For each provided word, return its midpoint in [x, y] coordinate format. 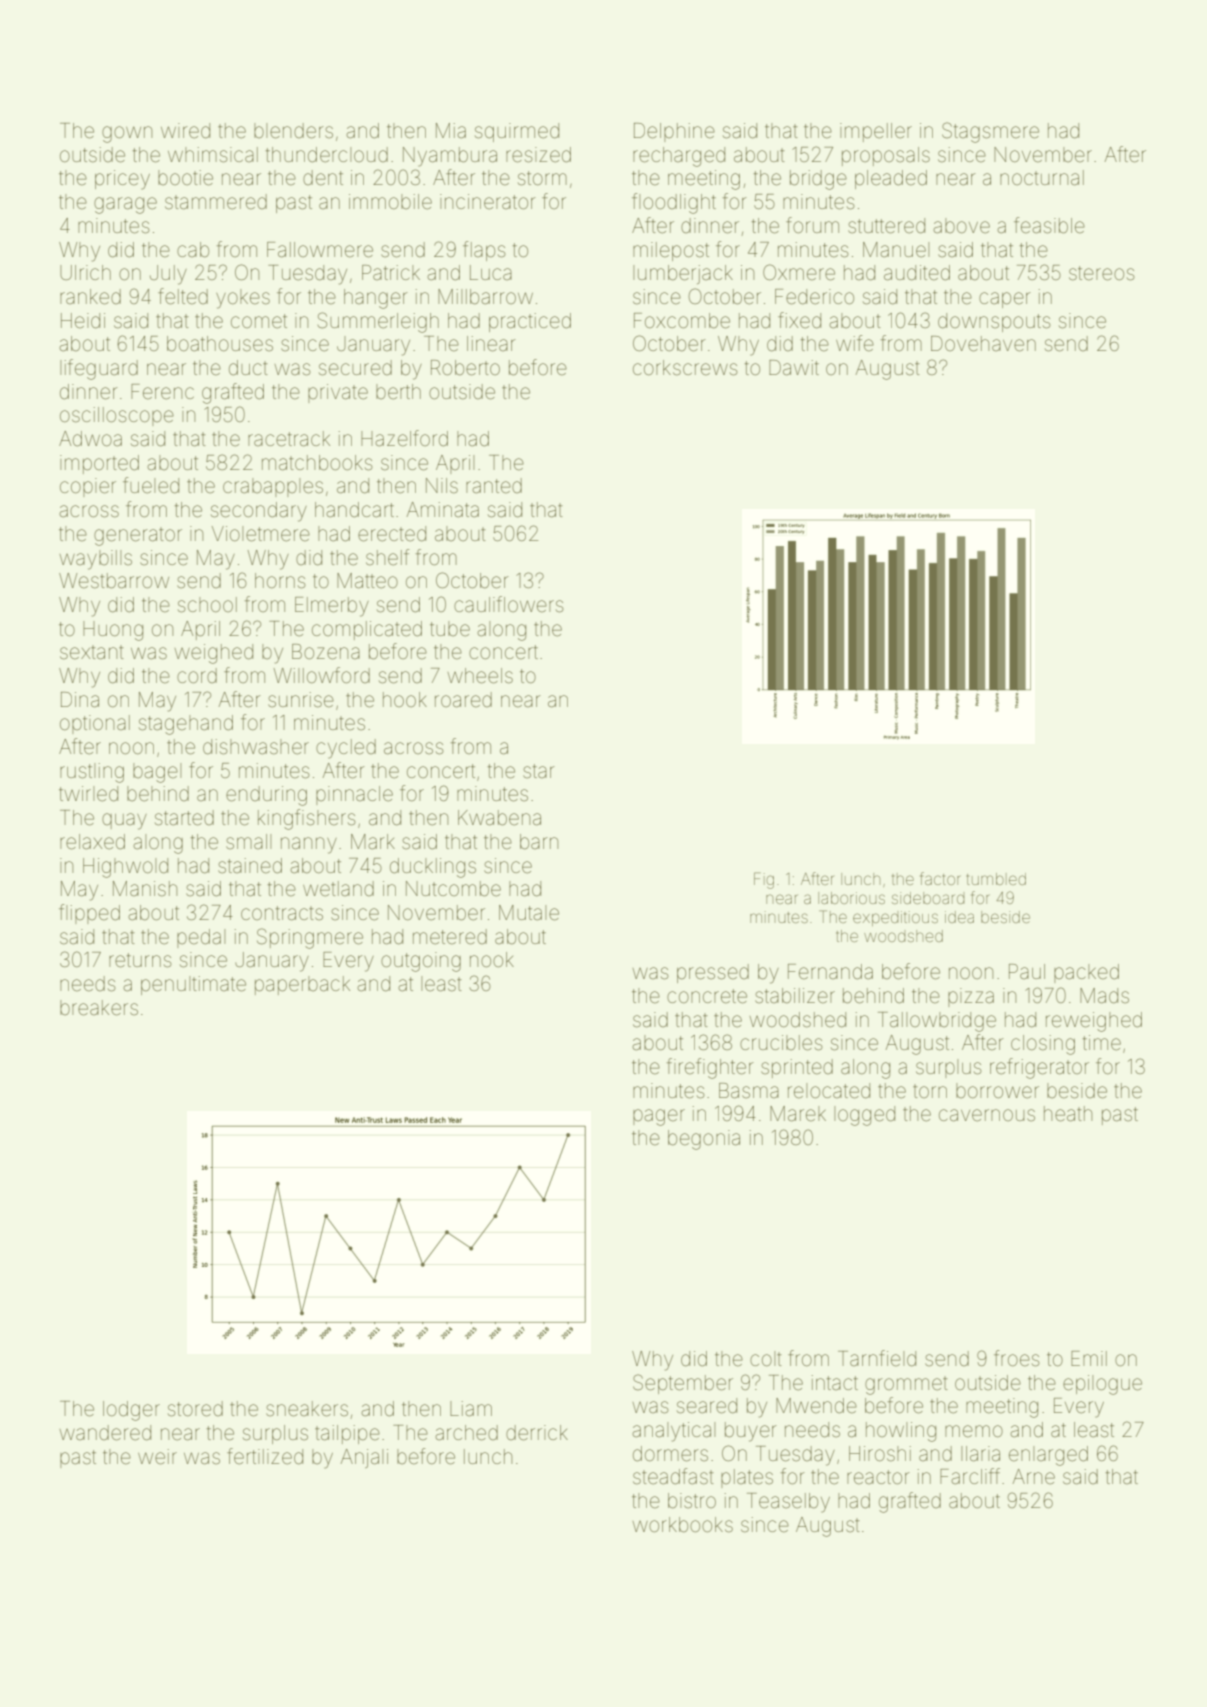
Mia [451, 130]
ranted [494, 485]
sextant [92, 652]
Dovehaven [983, 344]
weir [157, 1457]
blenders [293, 131]
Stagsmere [990, 132]
